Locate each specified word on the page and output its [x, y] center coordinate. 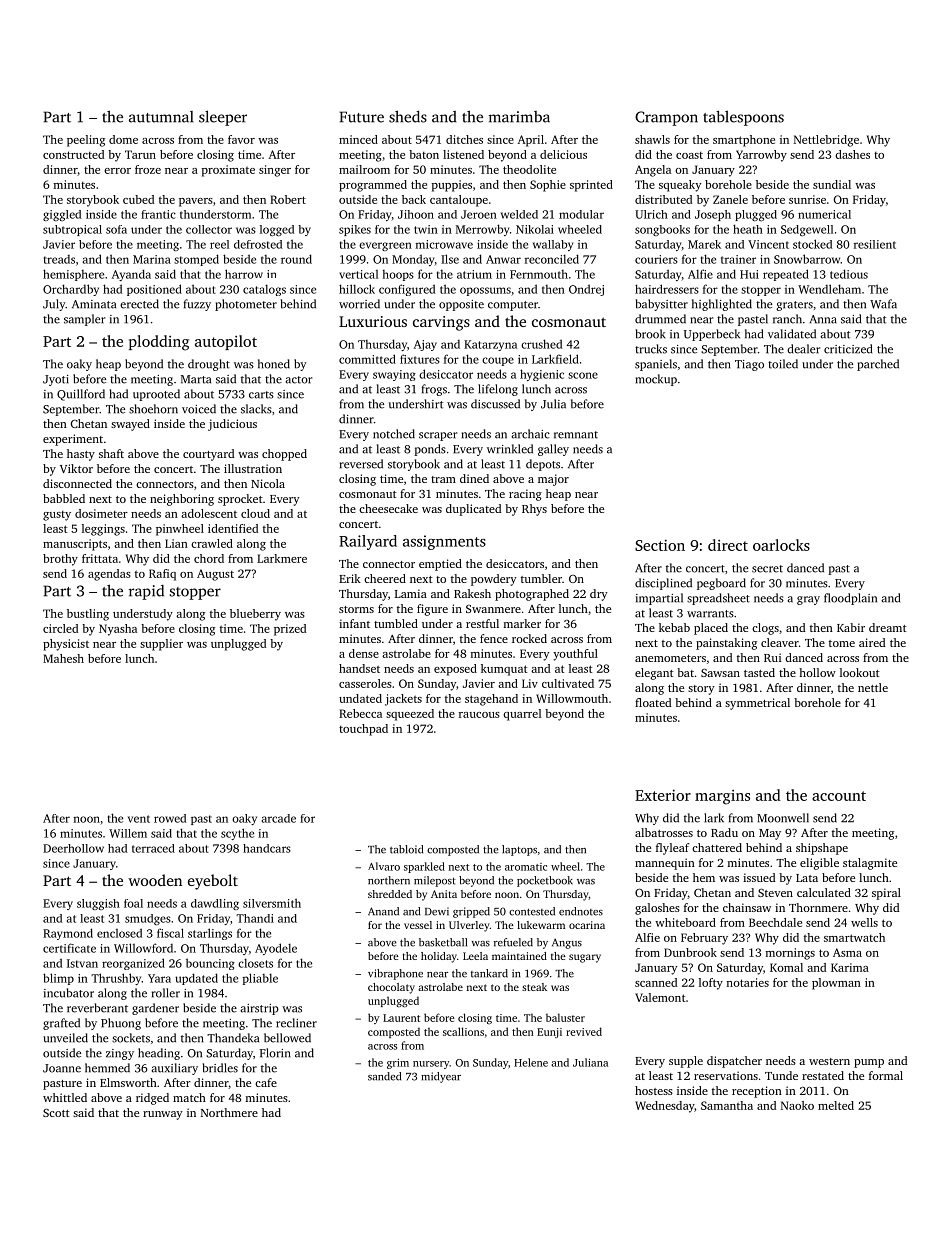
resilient [875, 244]
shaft [111, 453]
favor [241, 139]
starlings [210, 934]
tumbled [396, 623]
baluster [565, 1017]
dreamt [888, 627]
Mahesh [63, 658]
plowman [836, 984]
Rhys [534, 510]
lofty [711, 984]
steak [534, 987]
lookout [860, 672]
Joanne [62, 1068]
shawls [652, 139]
